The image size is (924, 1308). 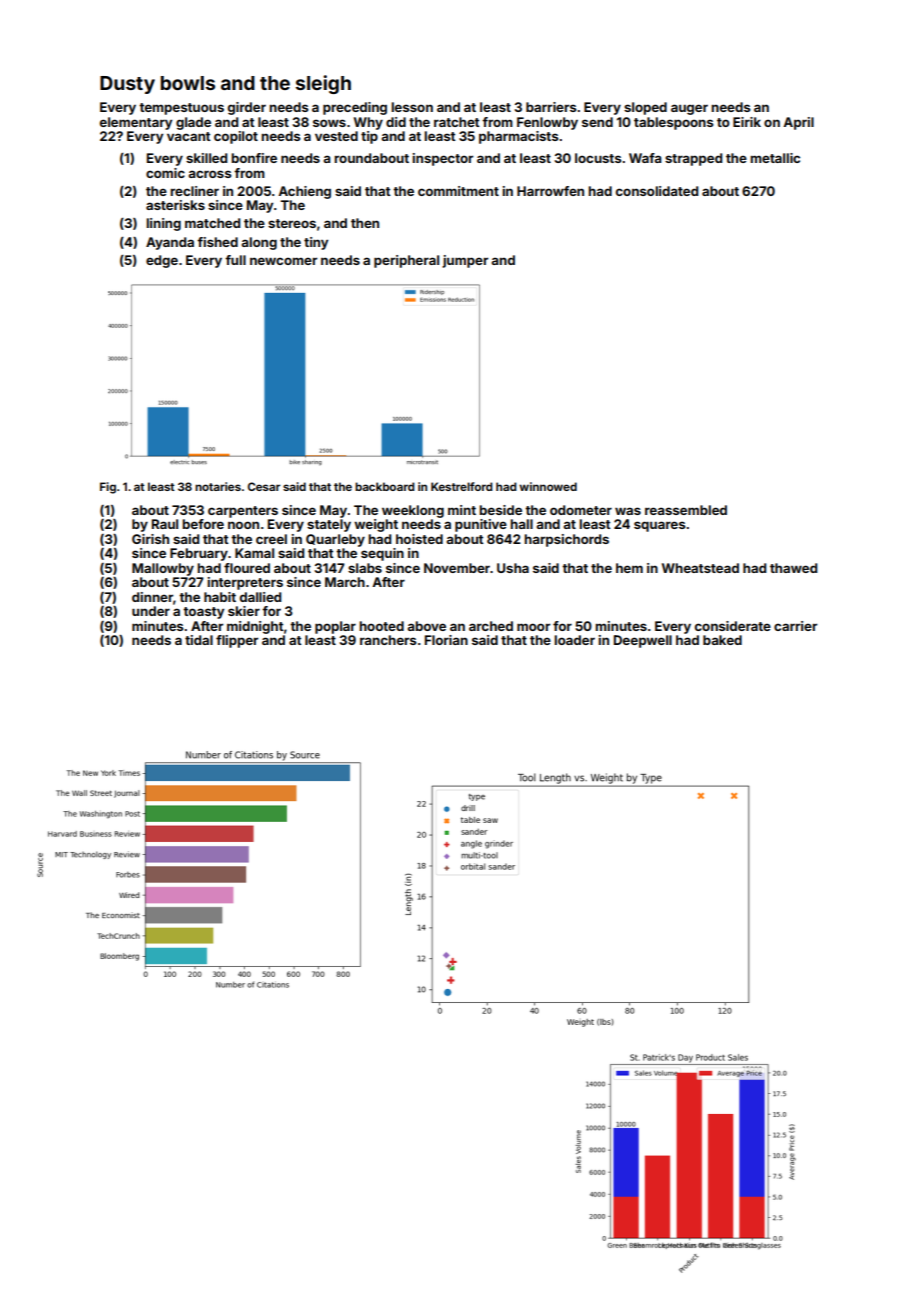 What do you see at coordinates (686, 510) in the screenshot?
I see `reassembled` at bounding box center [686, 510].
